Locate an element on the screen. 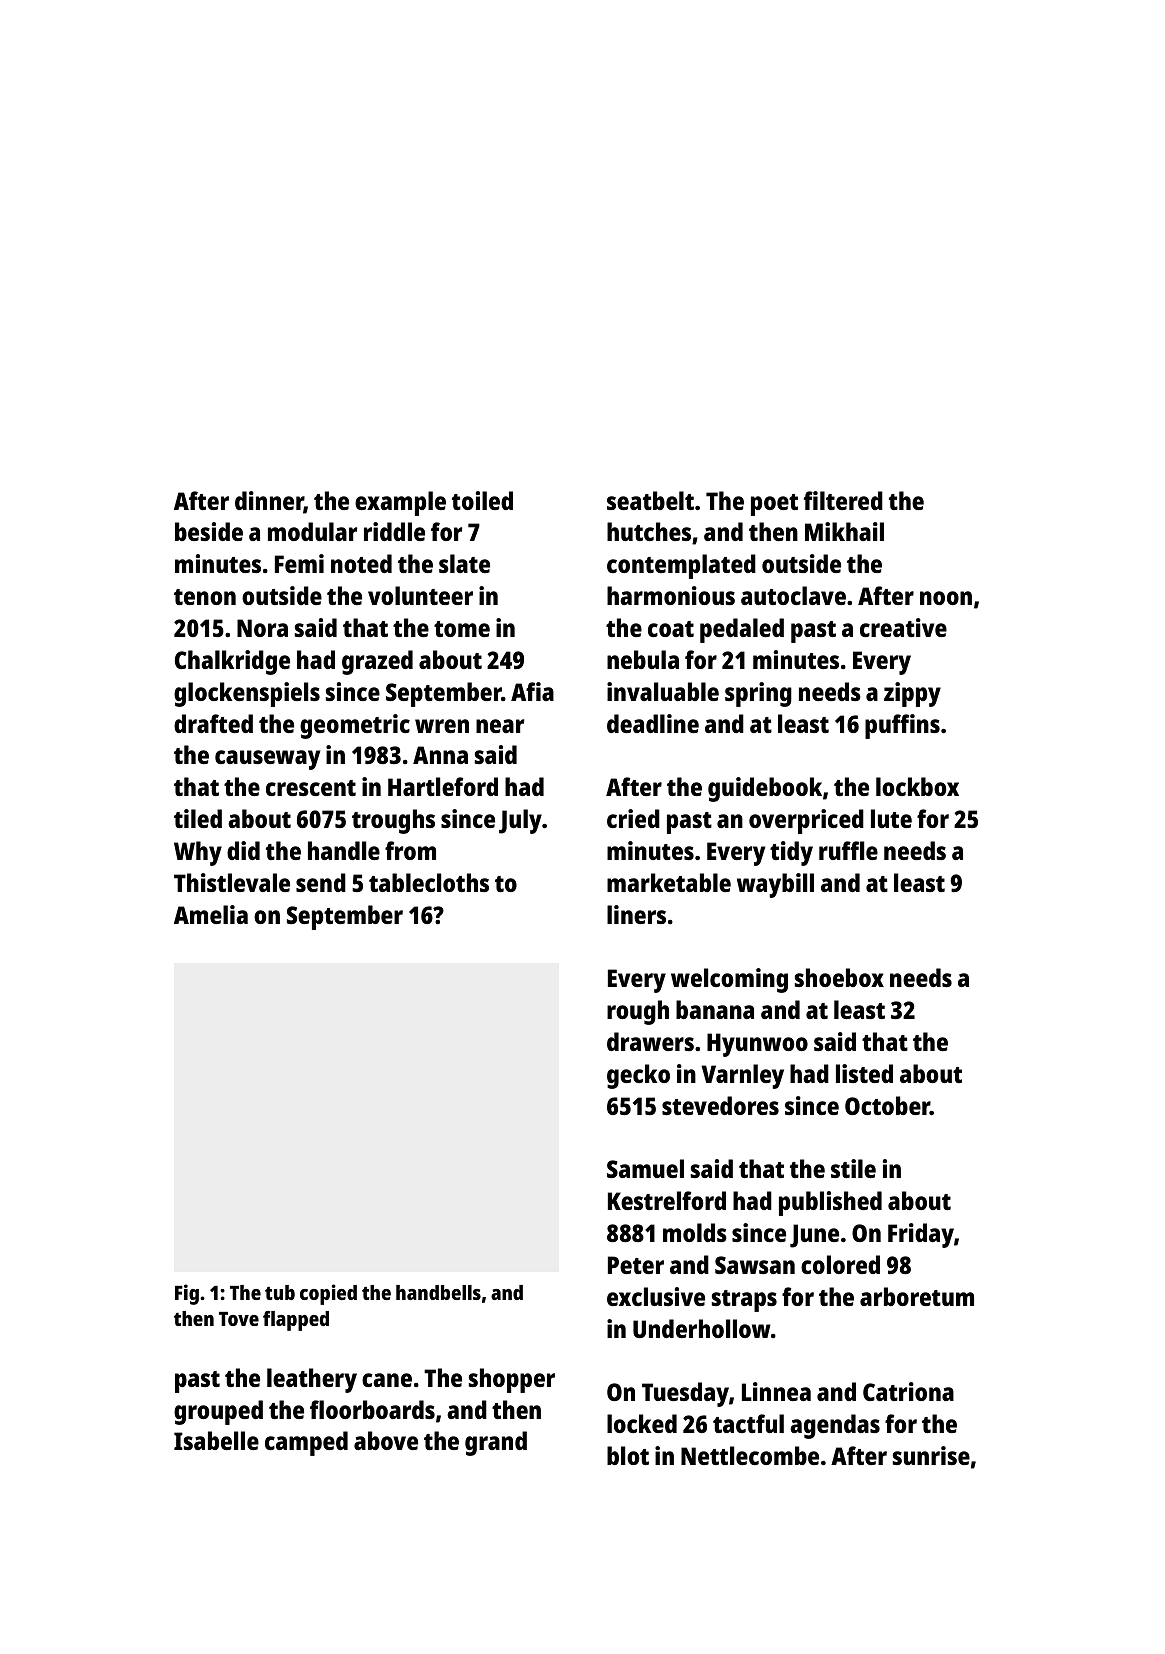  Mikhail is located at coordinates (844, 531).
